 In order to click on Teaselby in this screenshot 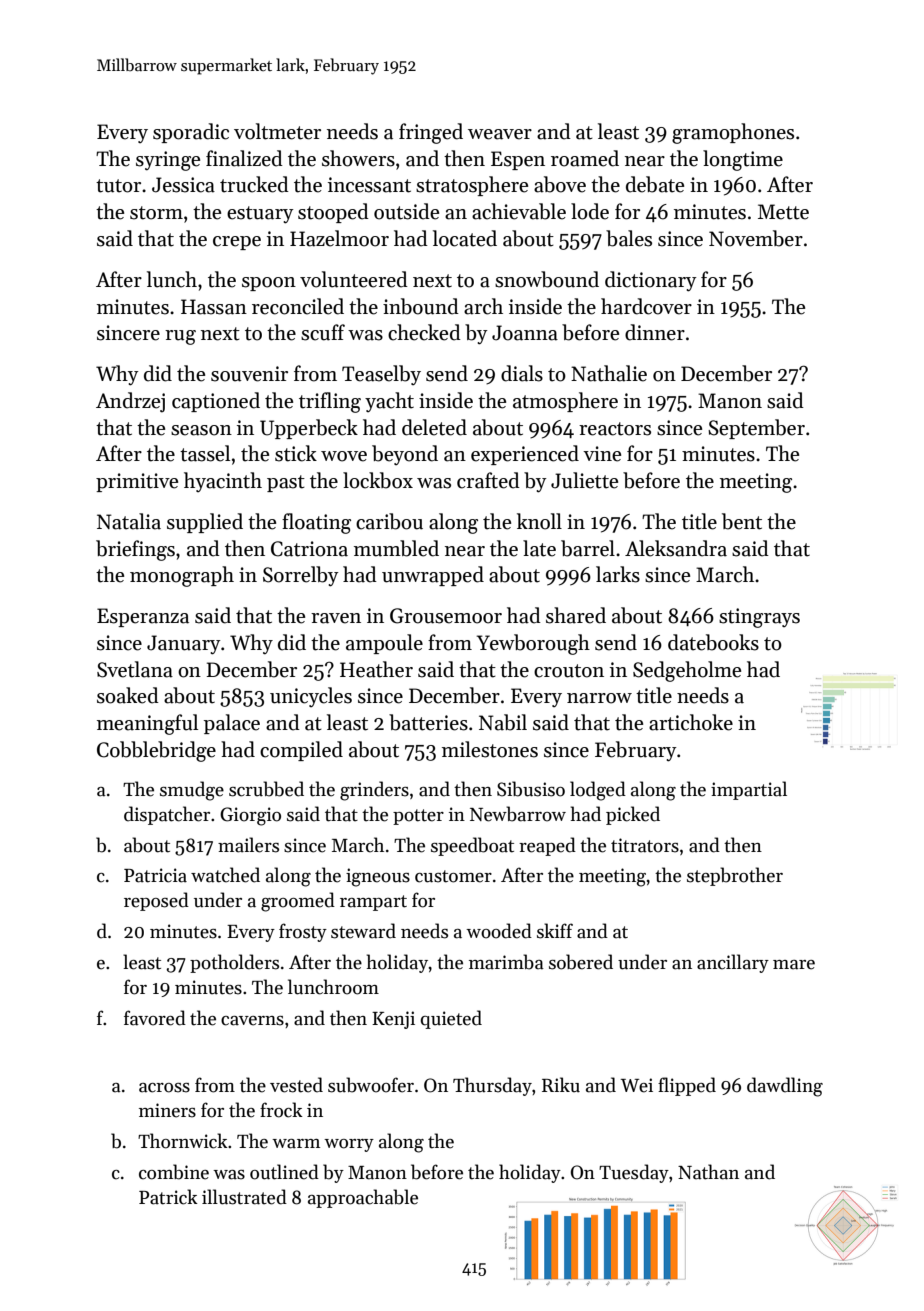, I will do `click(381, 375)`.
